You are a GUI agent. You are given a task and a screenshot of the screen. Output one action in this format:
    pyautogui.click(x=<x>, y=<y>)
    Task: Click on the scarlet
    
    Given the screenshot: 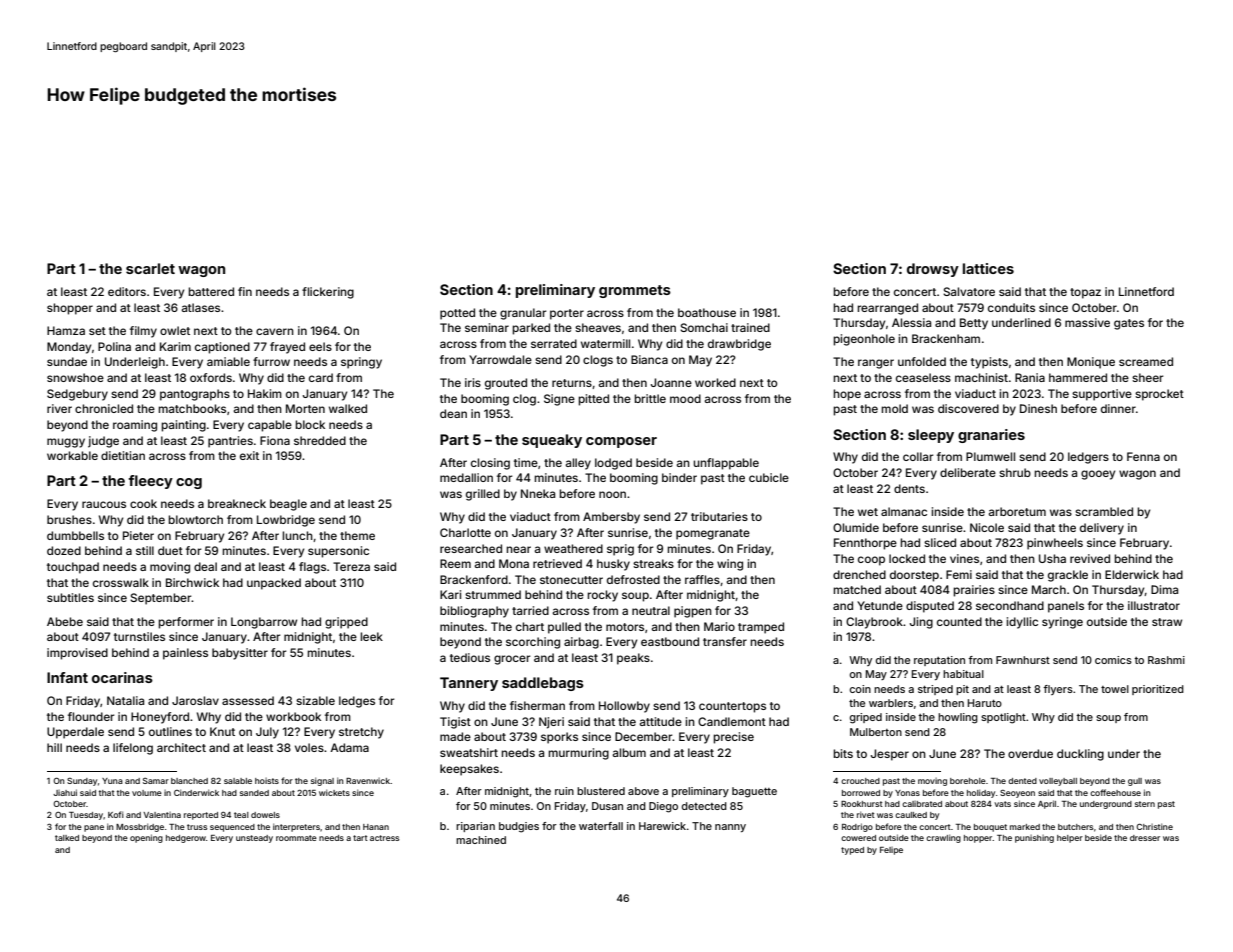 What is the action you would take?
    pyautogui.click(x=150, y=268)
